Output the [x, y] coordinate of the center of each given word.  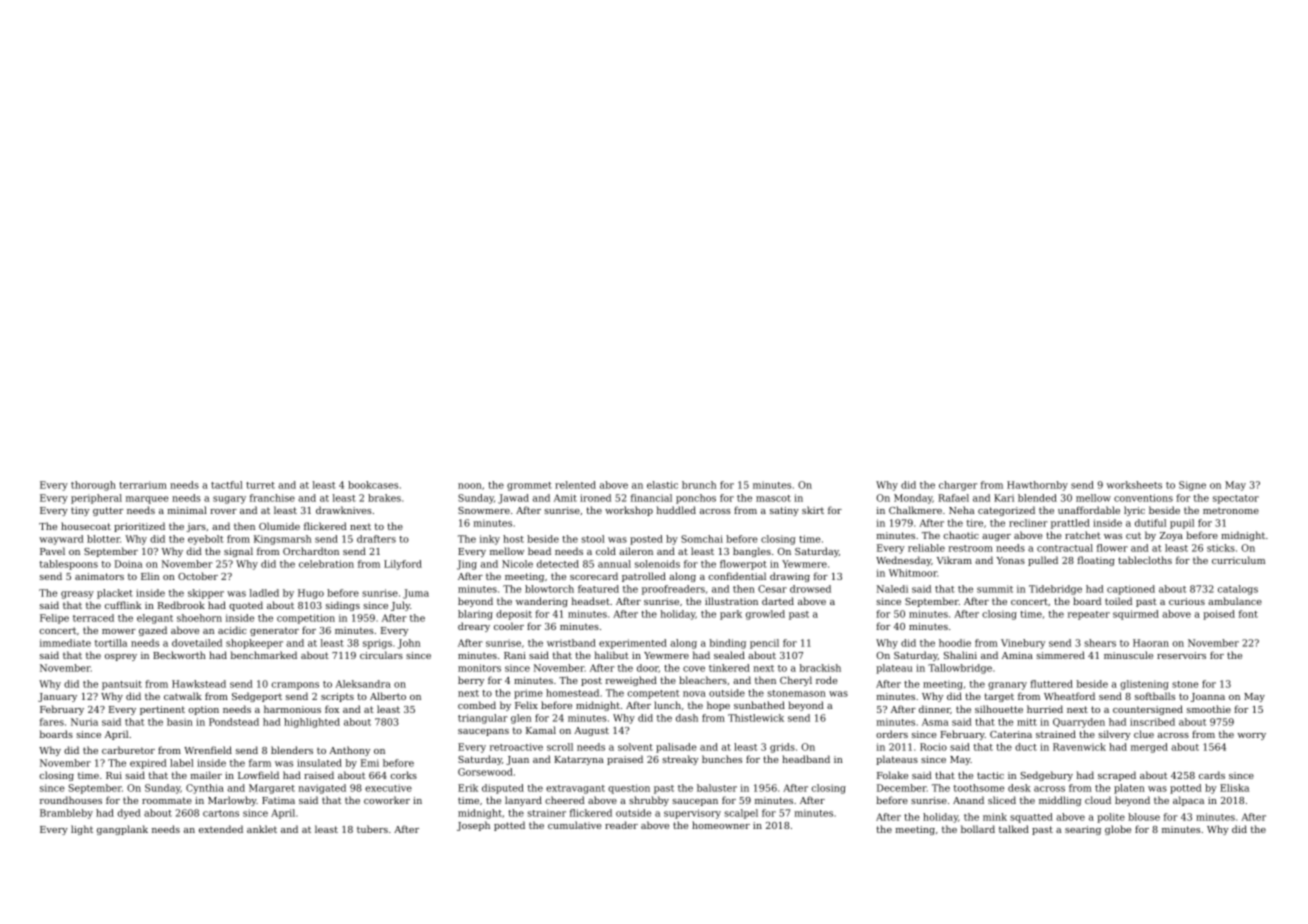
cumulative [574, 825]
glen [521, 719]
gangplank [122, 830]
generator [274, 631]
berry [471, 681]
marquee [147, 500]
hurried [1045, 709]
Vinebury [1023, 644]
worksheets [1134, 485]
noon [470, 486]
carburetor [128, 750]
